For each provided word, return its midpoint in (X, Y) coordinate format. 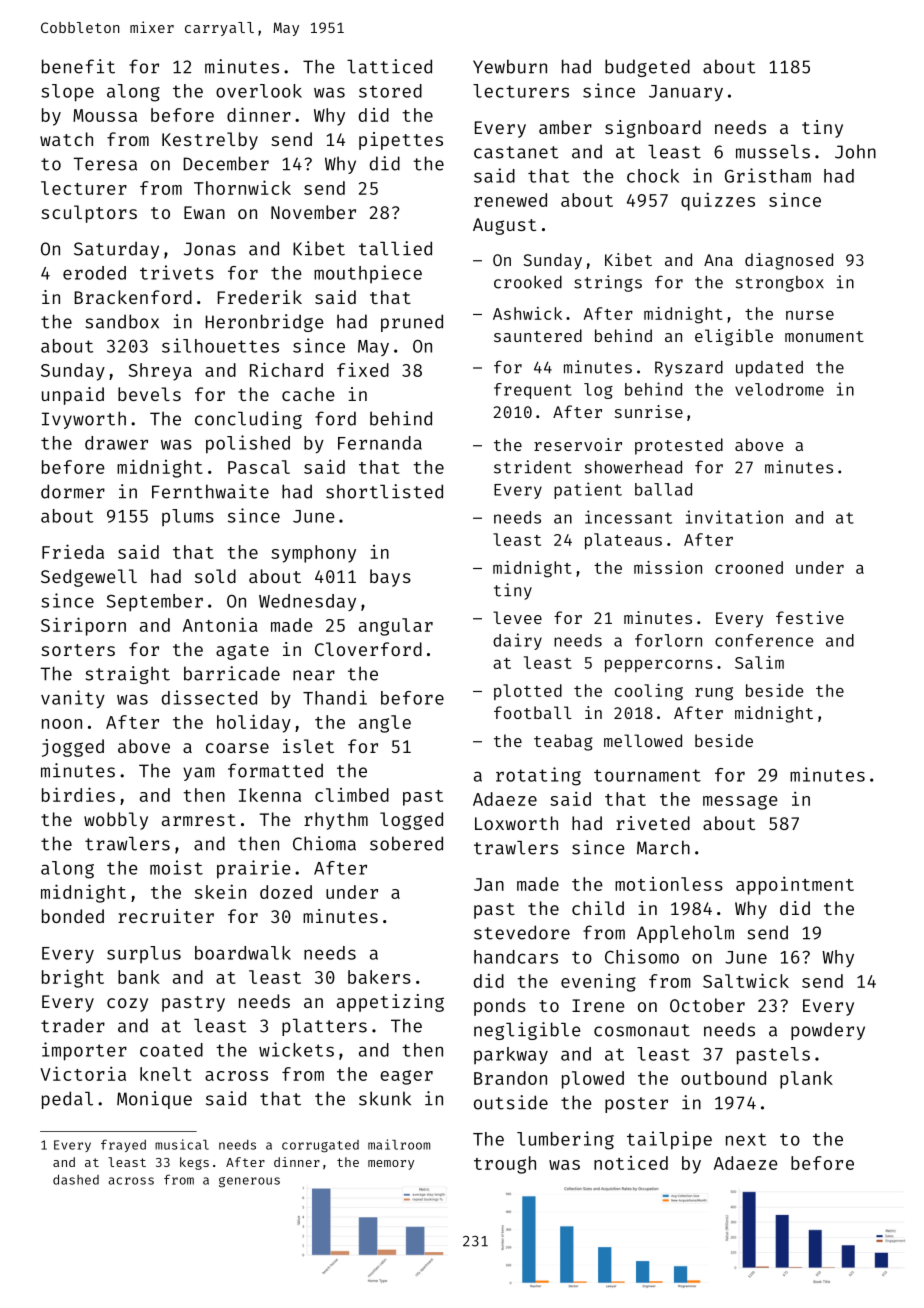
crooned (749, 567)
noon (62, 724)
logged (411, 821)
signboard (653, 129)
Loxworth (516, 823)
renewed (510, 200)
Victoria (83, 1073)
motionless (669, 884)
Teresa (105, 164)
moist (176, 867)
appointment (795, 885)
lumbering (565, 1140)
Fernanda (380, 443)
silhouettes (220, 345)
